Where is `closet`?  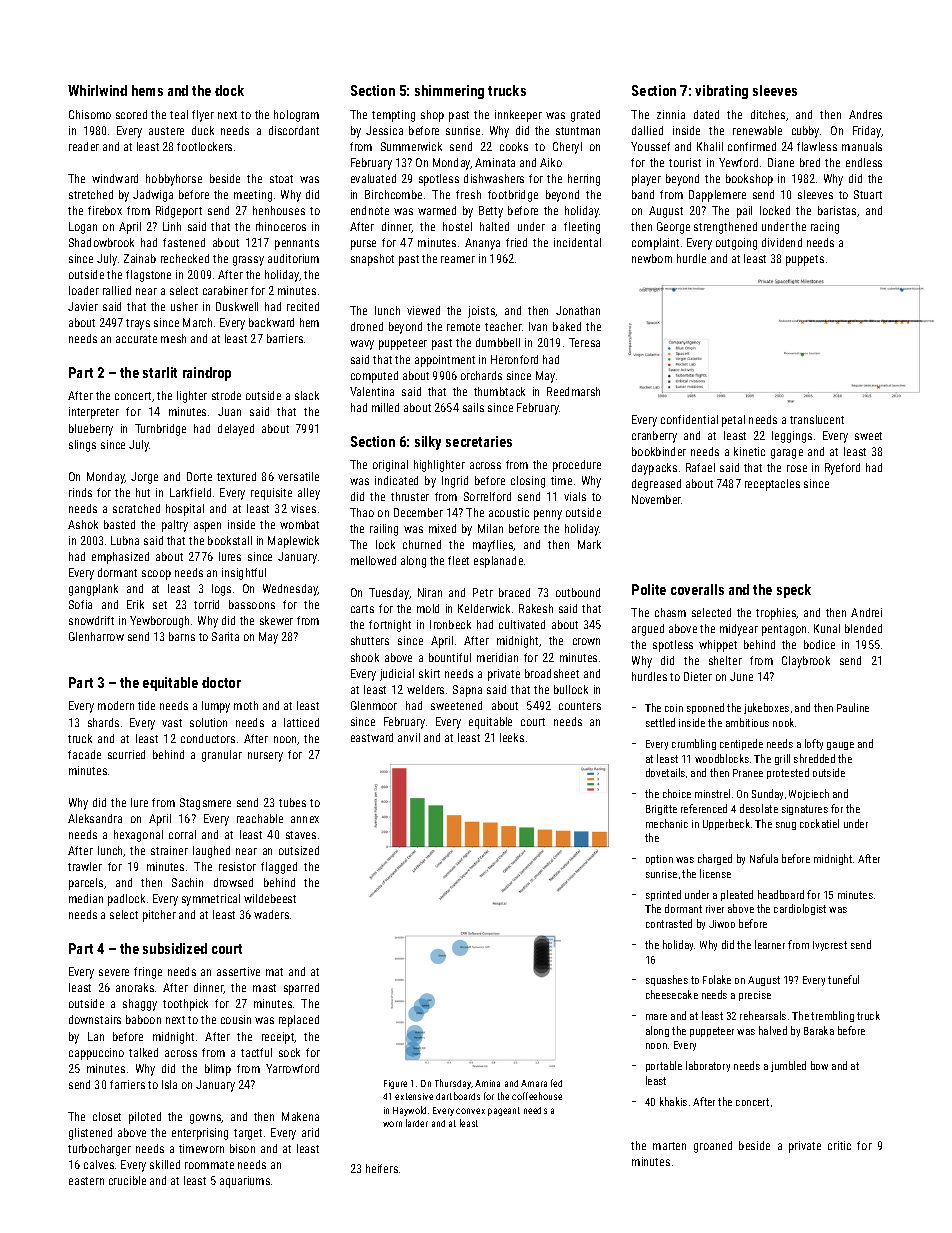 closet is located at coordinates (107, 1116).
